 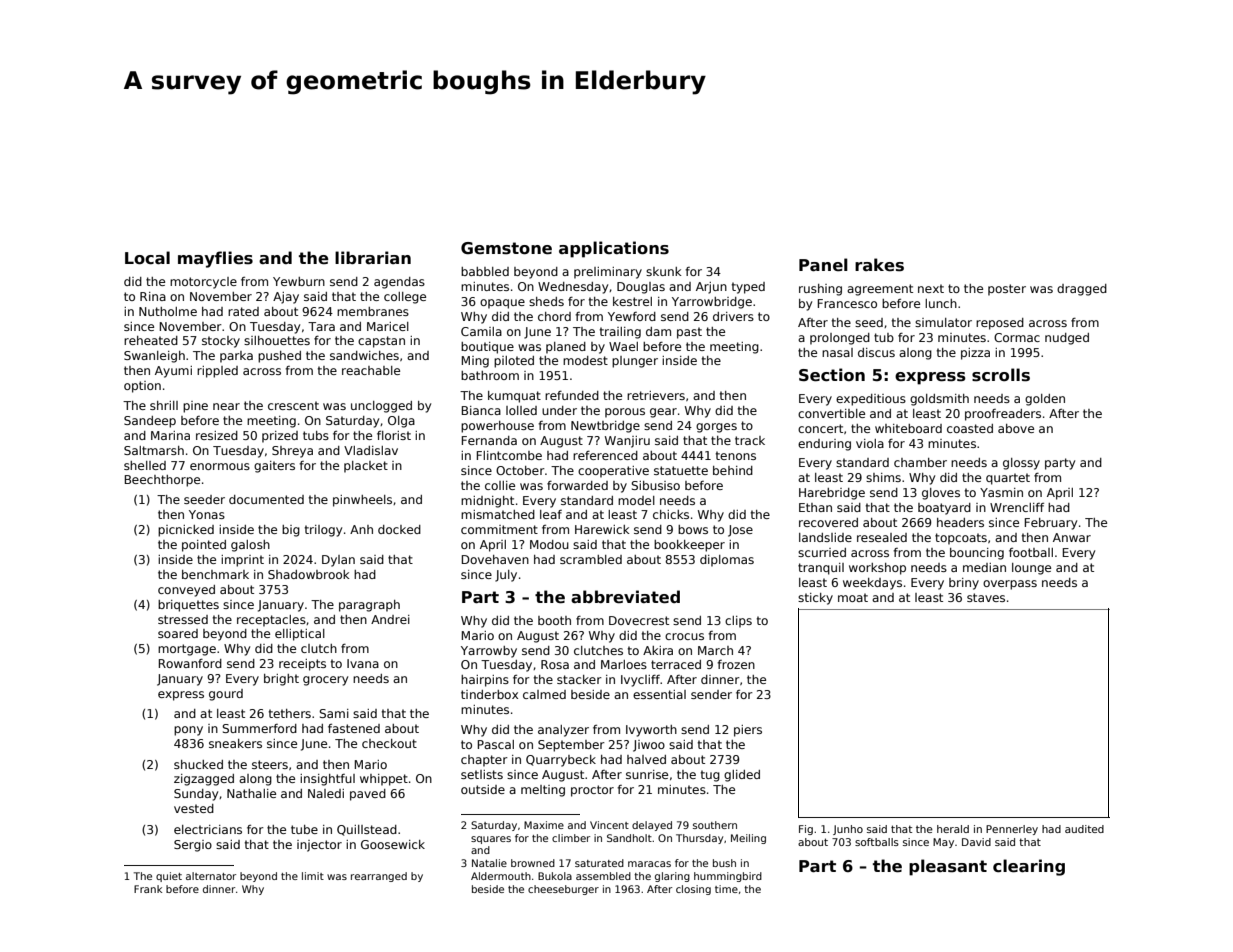 What do you see at coordinates (727, 561) in the page?
I see `diplomas` at bounding box center [727, 561].
